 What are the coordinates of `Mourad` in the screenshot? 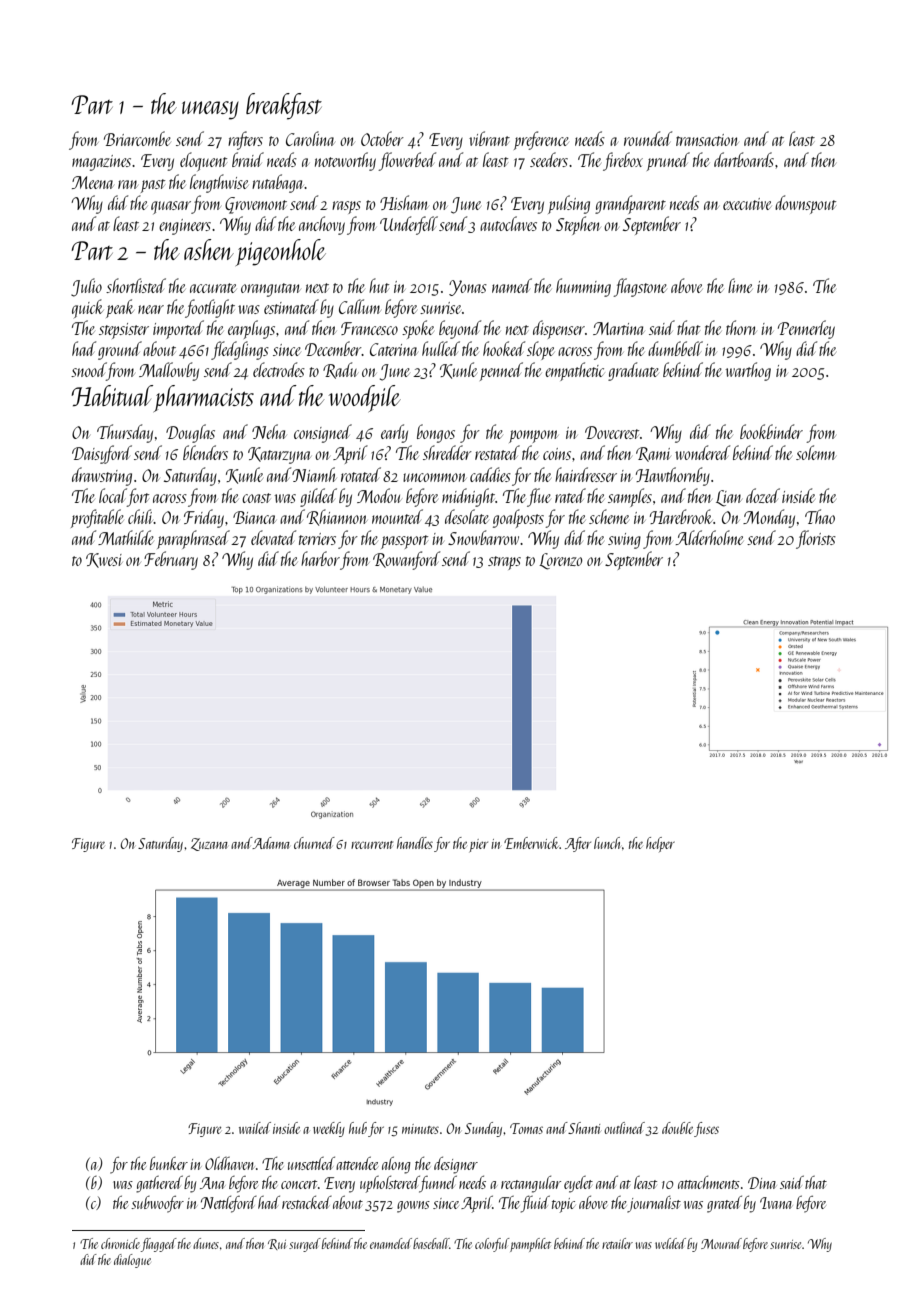 It's located at (721, 1243).
